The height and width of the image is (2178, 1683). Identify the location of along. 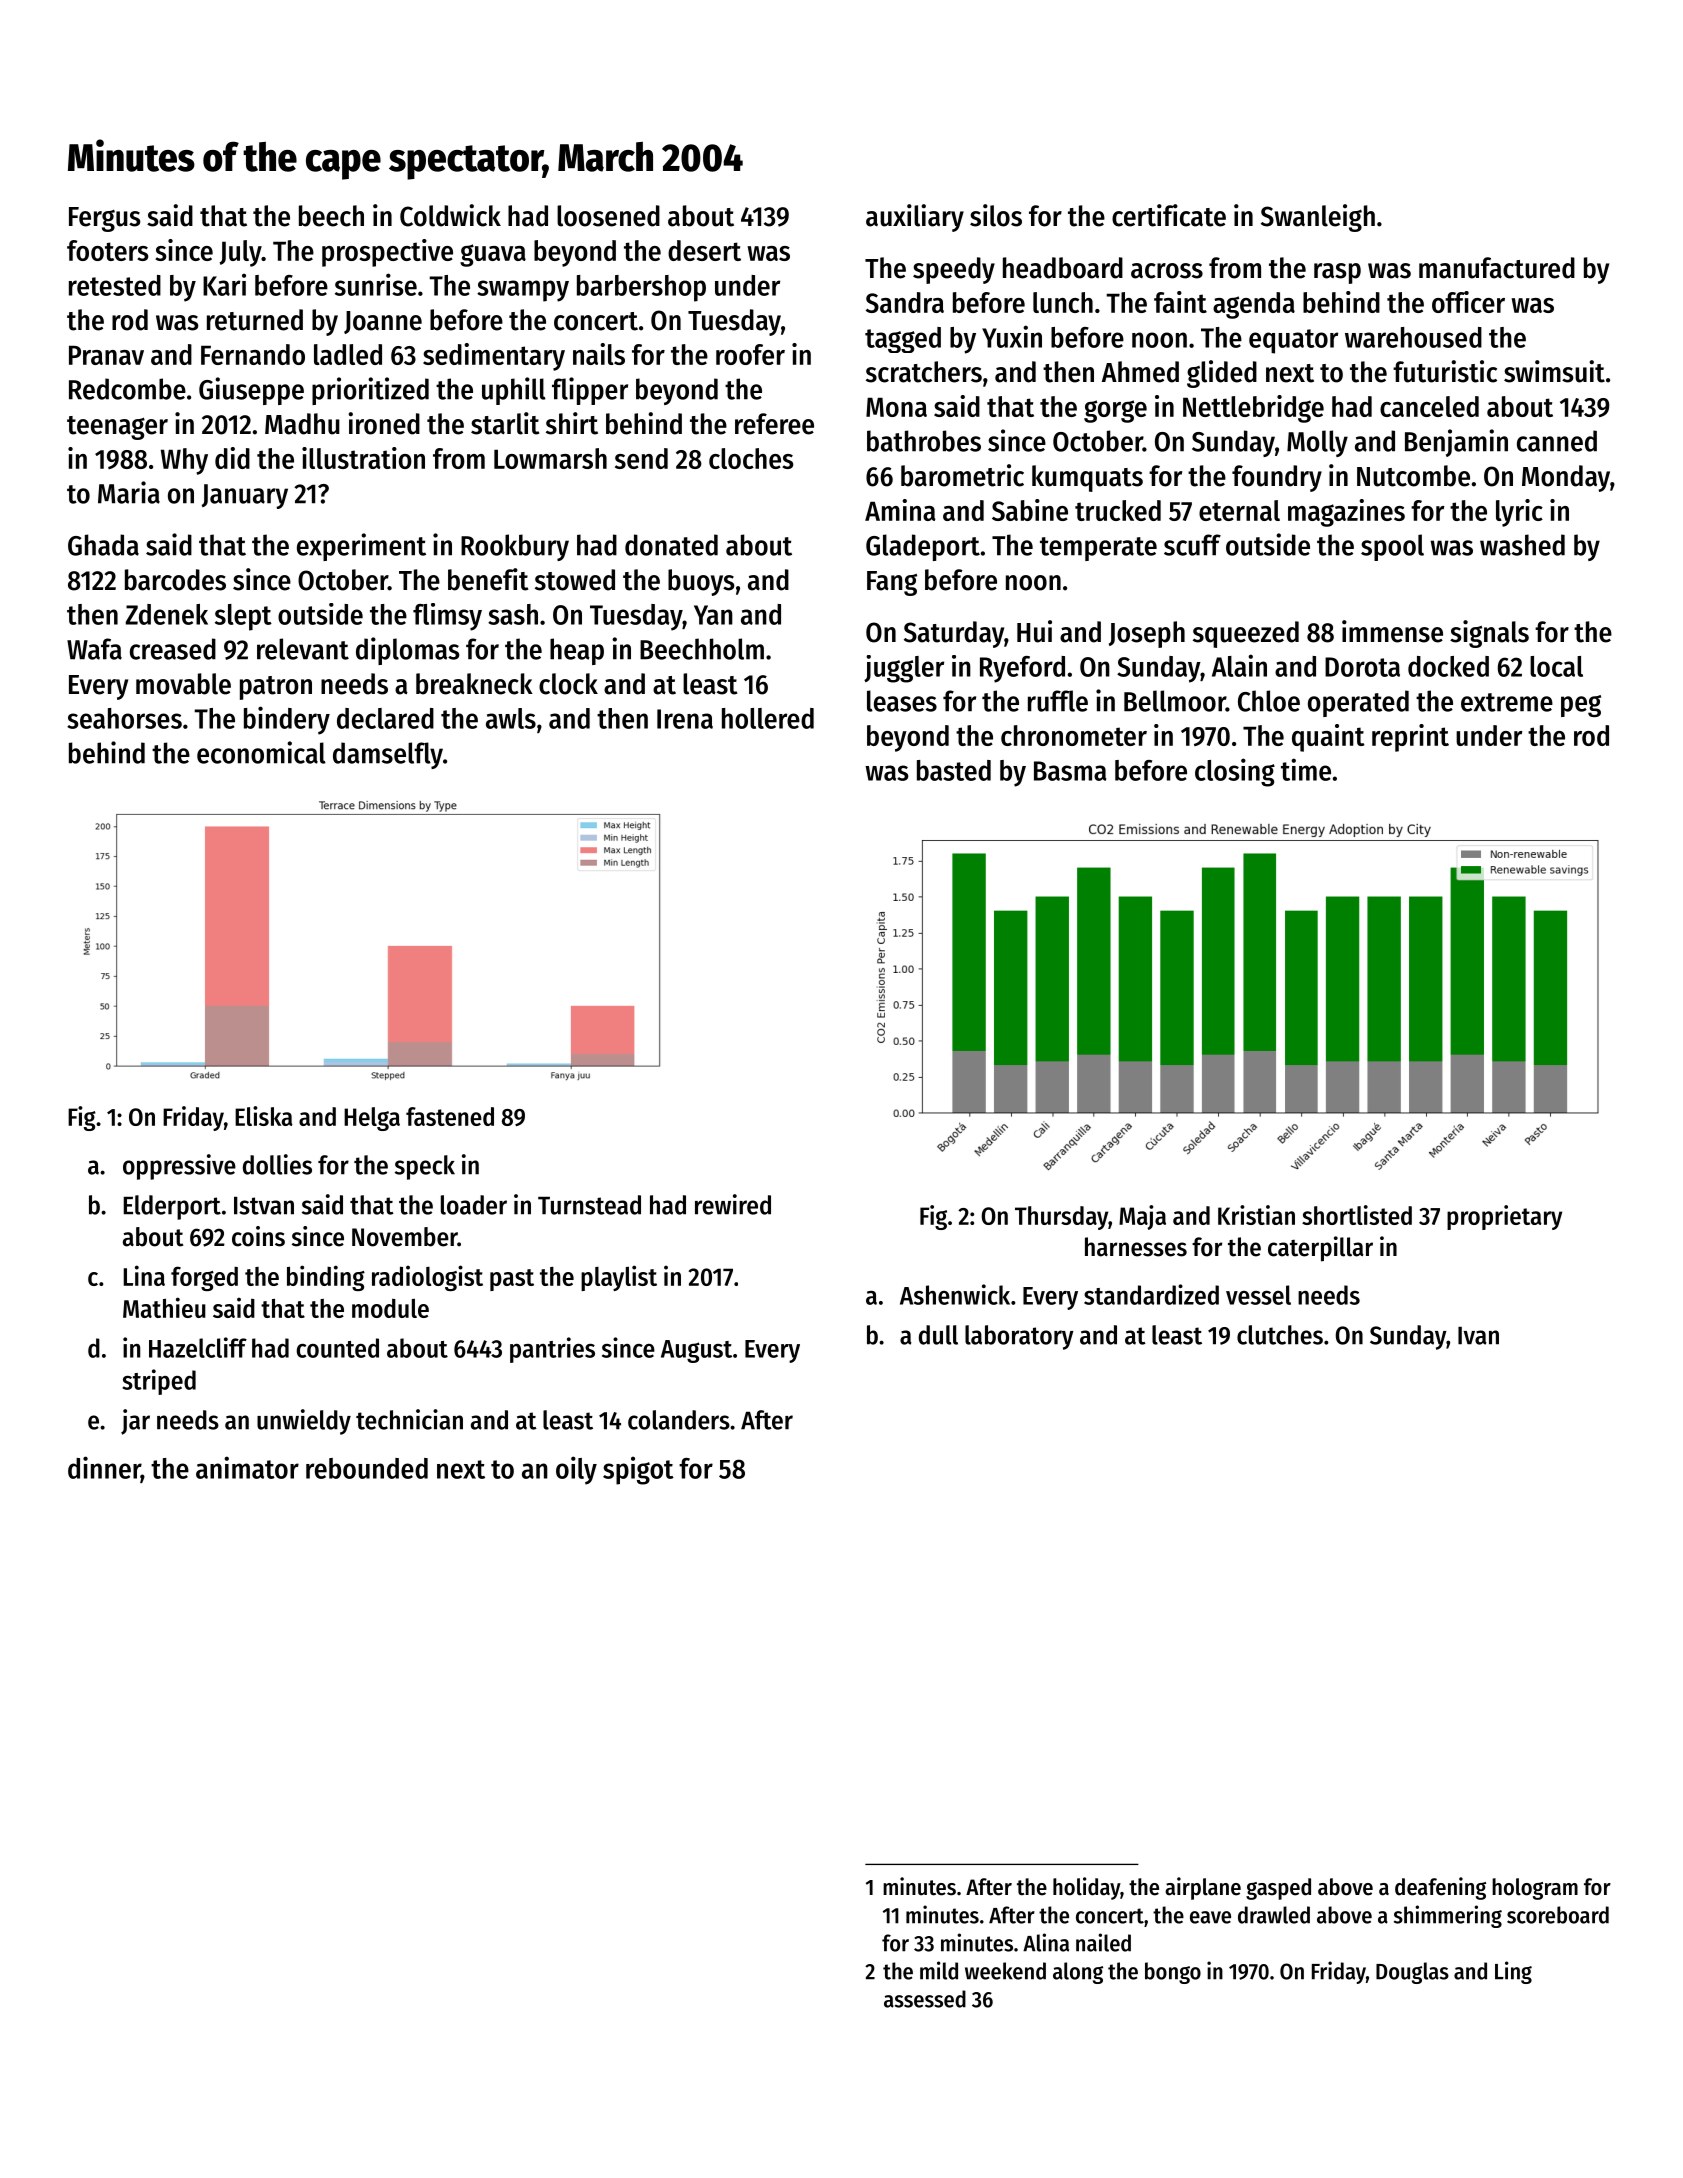
(1078, 1973).
